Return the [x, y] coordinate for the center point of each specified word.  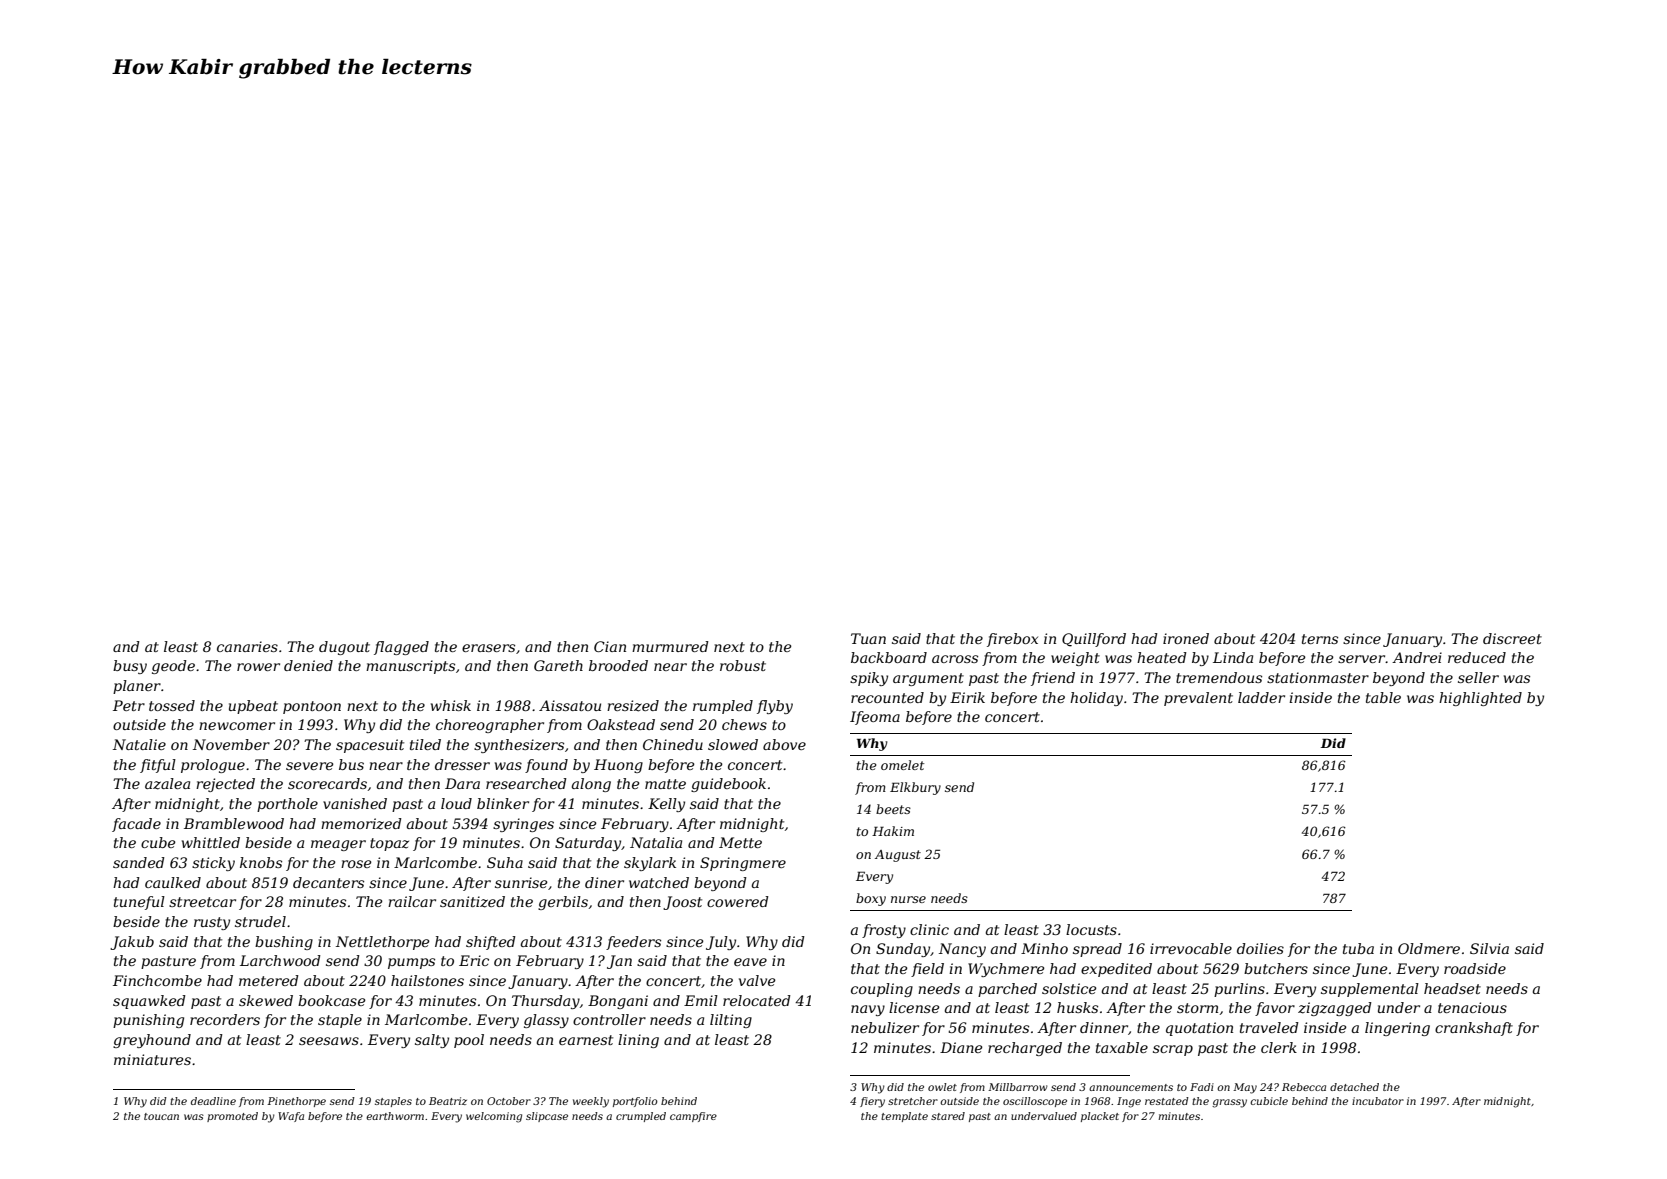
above [784, 744]
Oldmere [1429, 948]
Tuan [868, 638]
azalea [167, 784]
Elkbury [915, 788]
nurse [908, 899]
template [904, 1117]
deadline [213, 1101]
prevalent [1198, 699]
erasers [488, 648]
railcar [412, 901]
